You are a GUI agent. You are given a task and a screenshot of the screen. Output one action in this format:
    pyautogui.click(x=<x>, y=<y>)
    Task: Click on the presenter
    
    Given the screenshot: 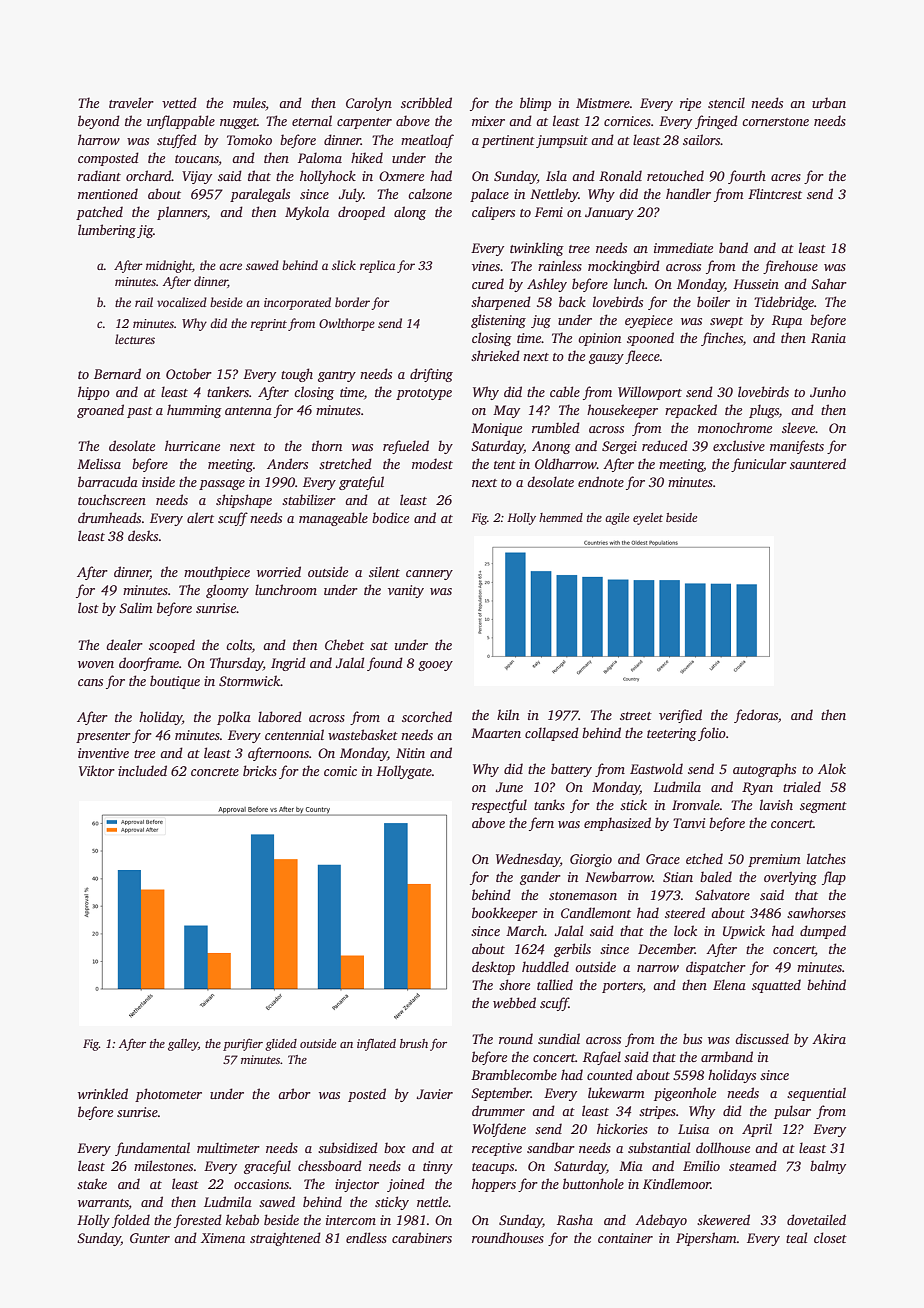 What is the action you would take?
    pyautogui.click(x=103, y=737)
